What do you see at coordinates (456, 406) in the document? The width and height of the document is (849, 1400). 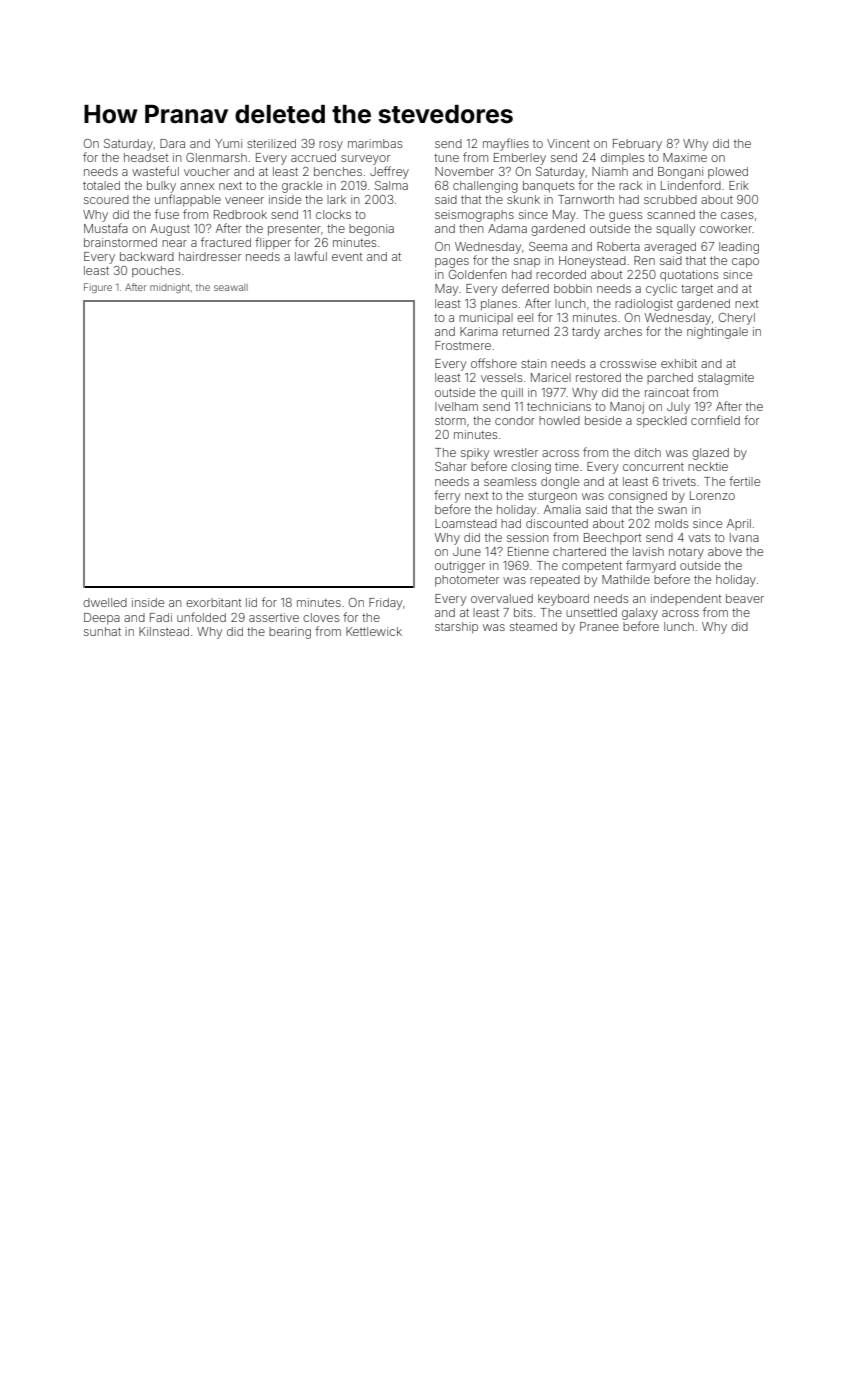 I see `Ivelham` at bounding box center [456, 406].
